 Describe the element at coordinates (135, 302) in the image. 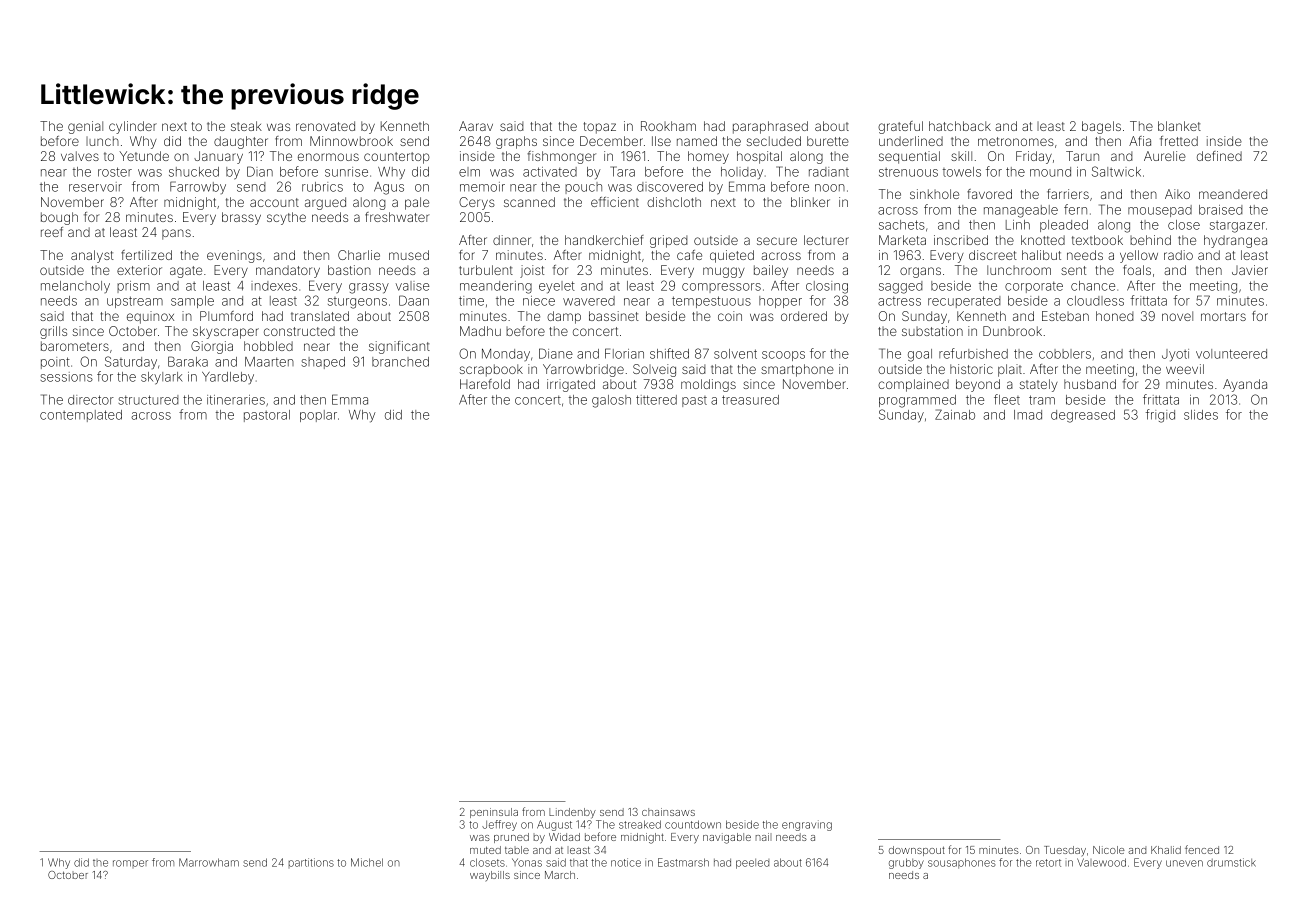

I see `upstream` at that location.
